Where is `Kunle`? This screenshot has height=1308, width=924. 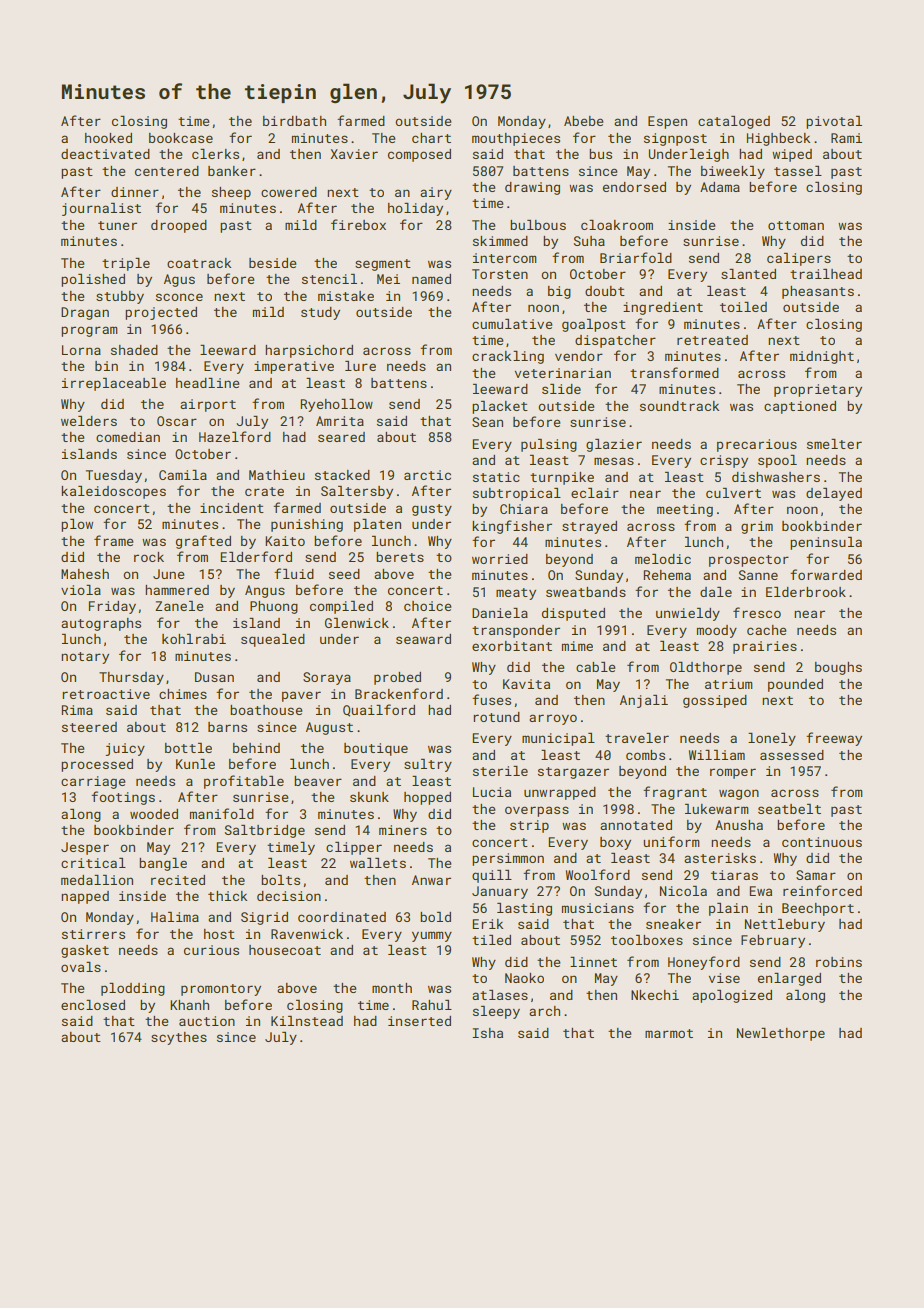
Kunle is located at coordinates (195, 764).
